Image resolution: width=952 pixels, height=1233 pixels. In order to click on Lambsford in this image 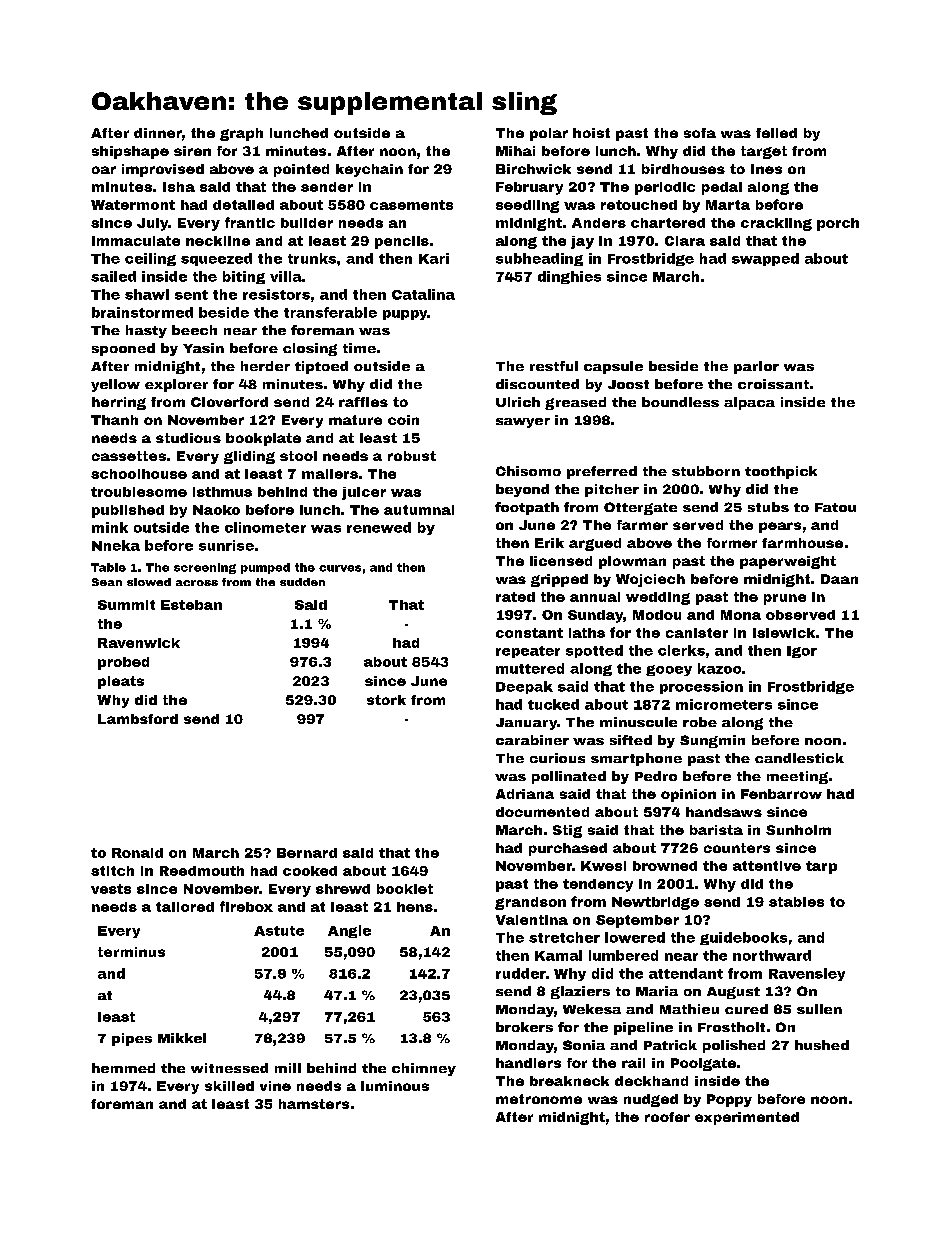, I will do `click(138, 719)`.
